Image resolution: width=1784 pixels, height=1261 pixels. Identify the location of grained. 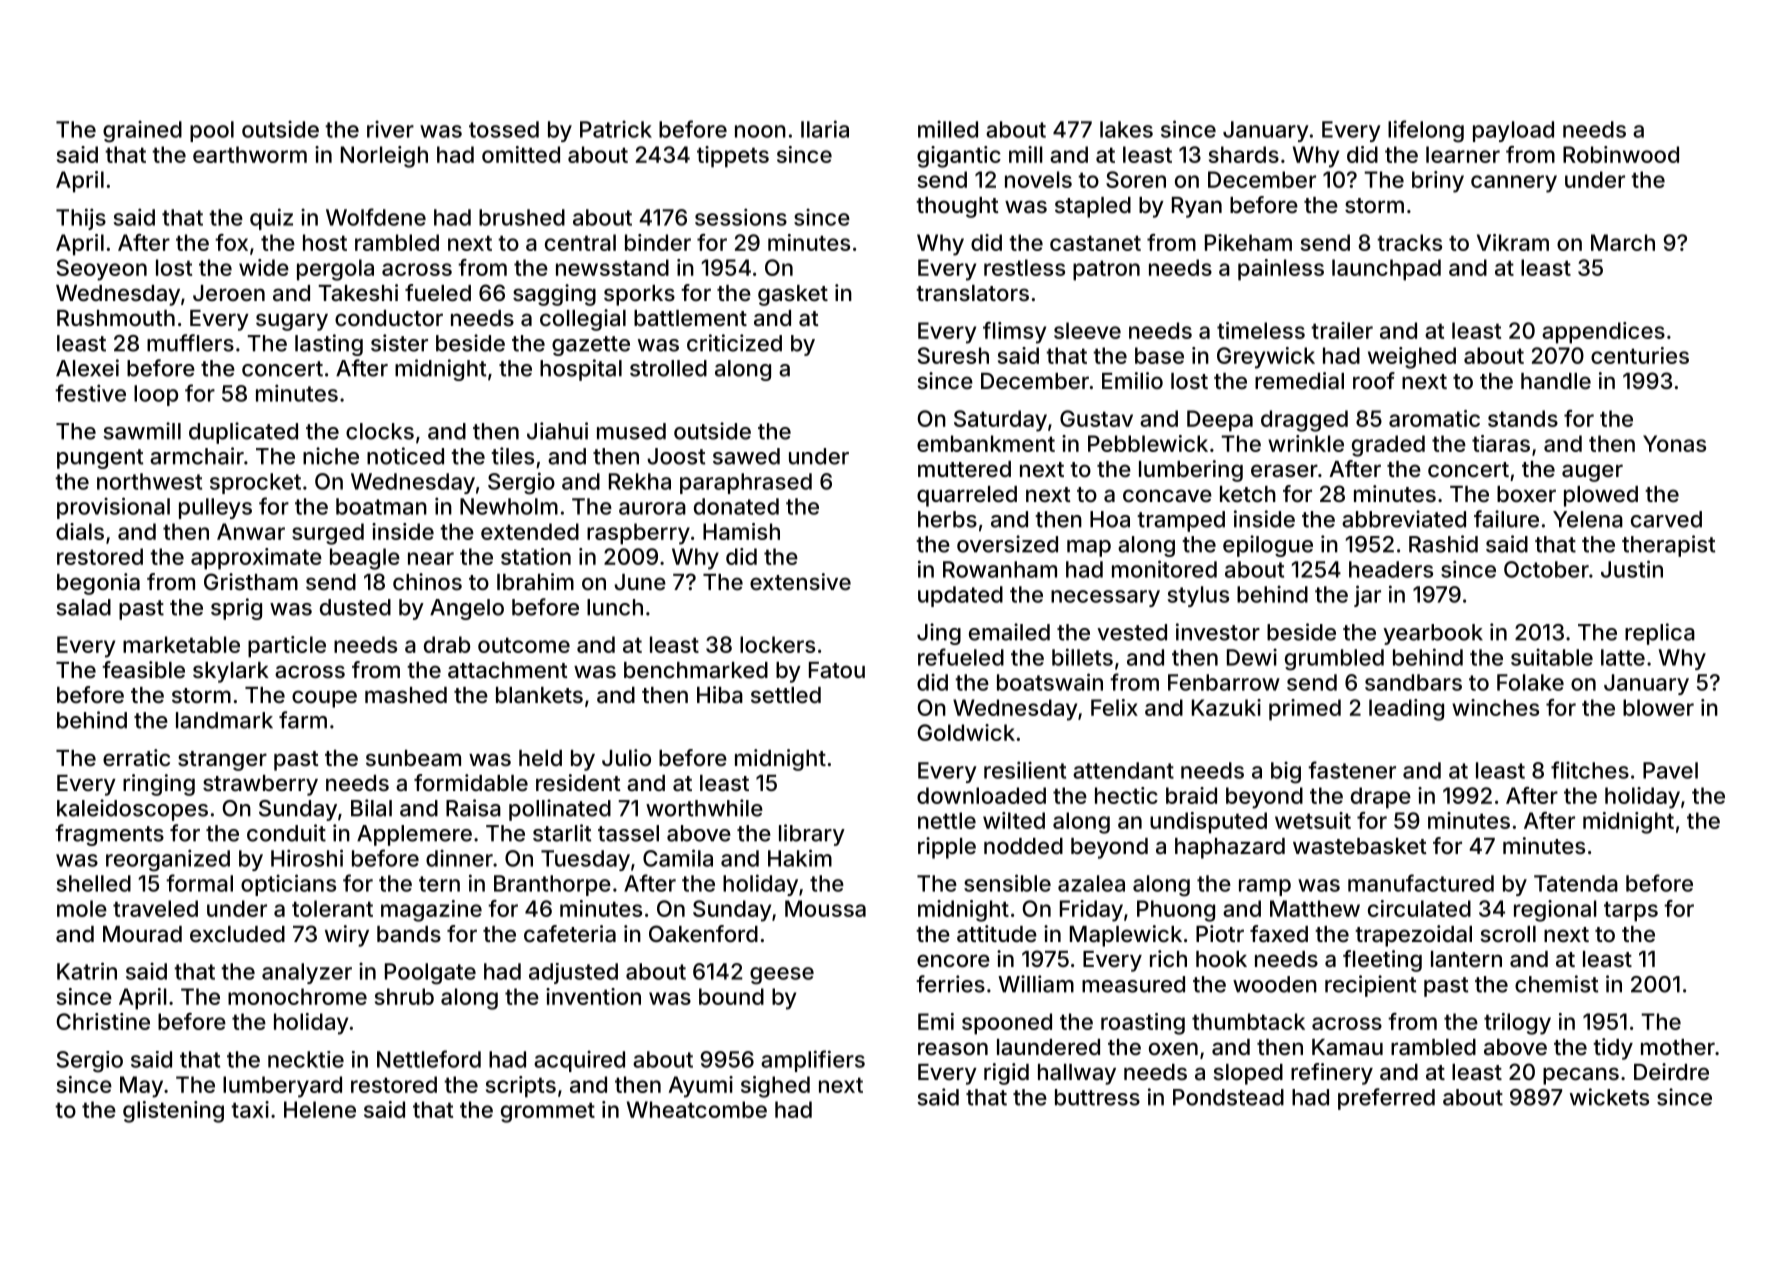
(142, 131).
